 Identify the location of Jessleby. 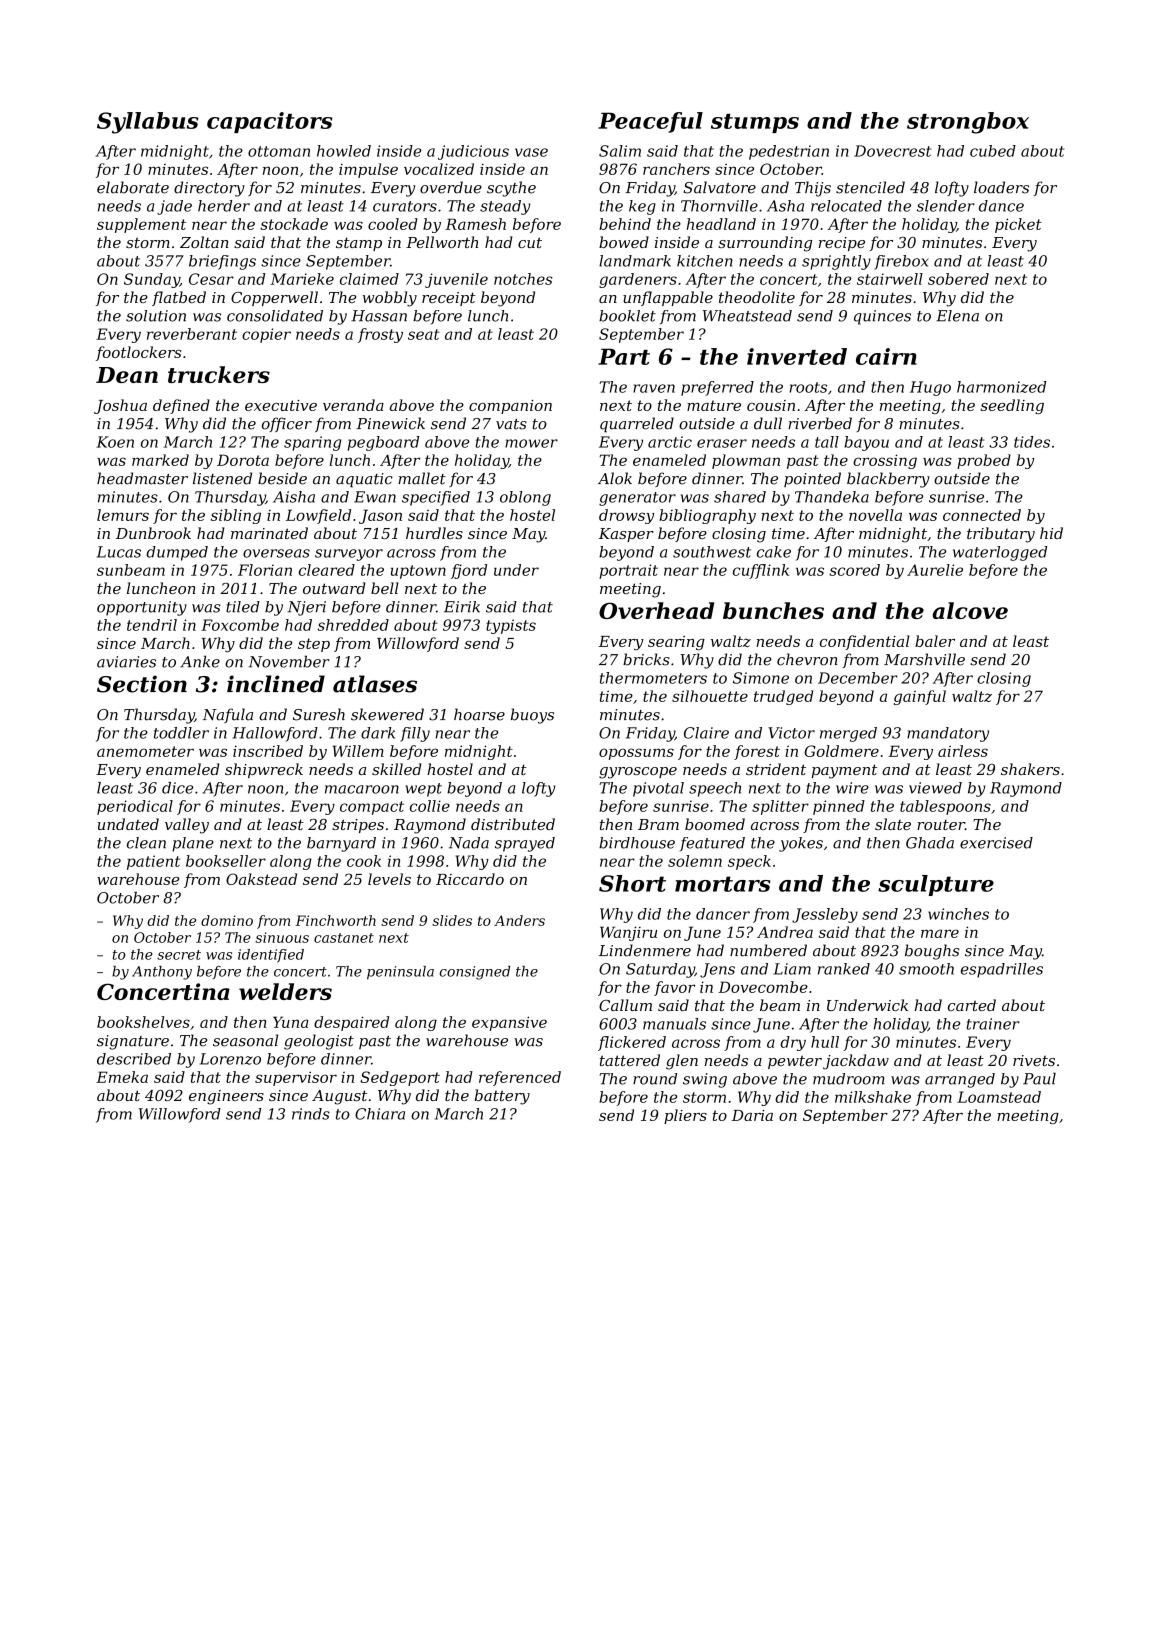
(825, 915).
